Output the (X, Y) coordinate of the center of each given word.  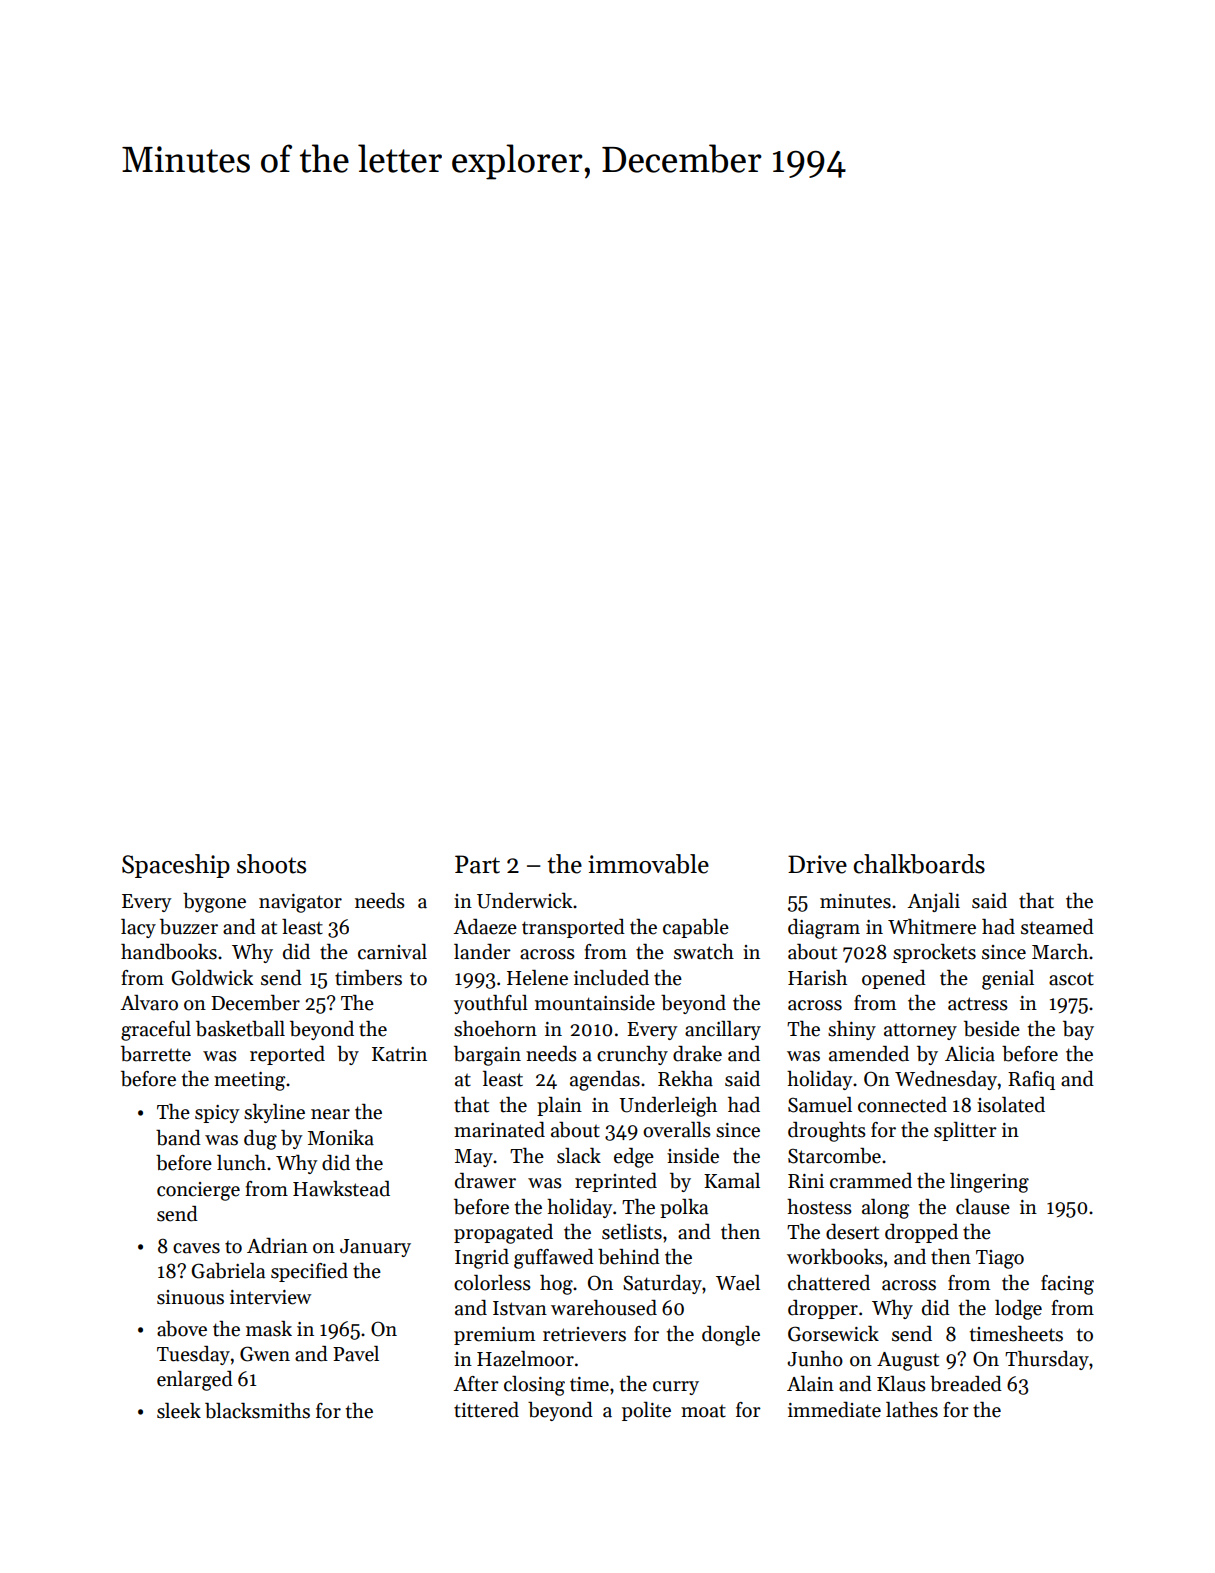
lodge (1018, 1310)
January (375, 1248)
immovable (648, 864)
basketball (240, 1029)
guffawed (554, 1259)
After (476, 1384)
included (611, 978)
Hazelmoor (525, 1359)
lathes (912, 1410)
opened (894, 979)
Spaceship (176, 866)
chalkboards (919, 864)
